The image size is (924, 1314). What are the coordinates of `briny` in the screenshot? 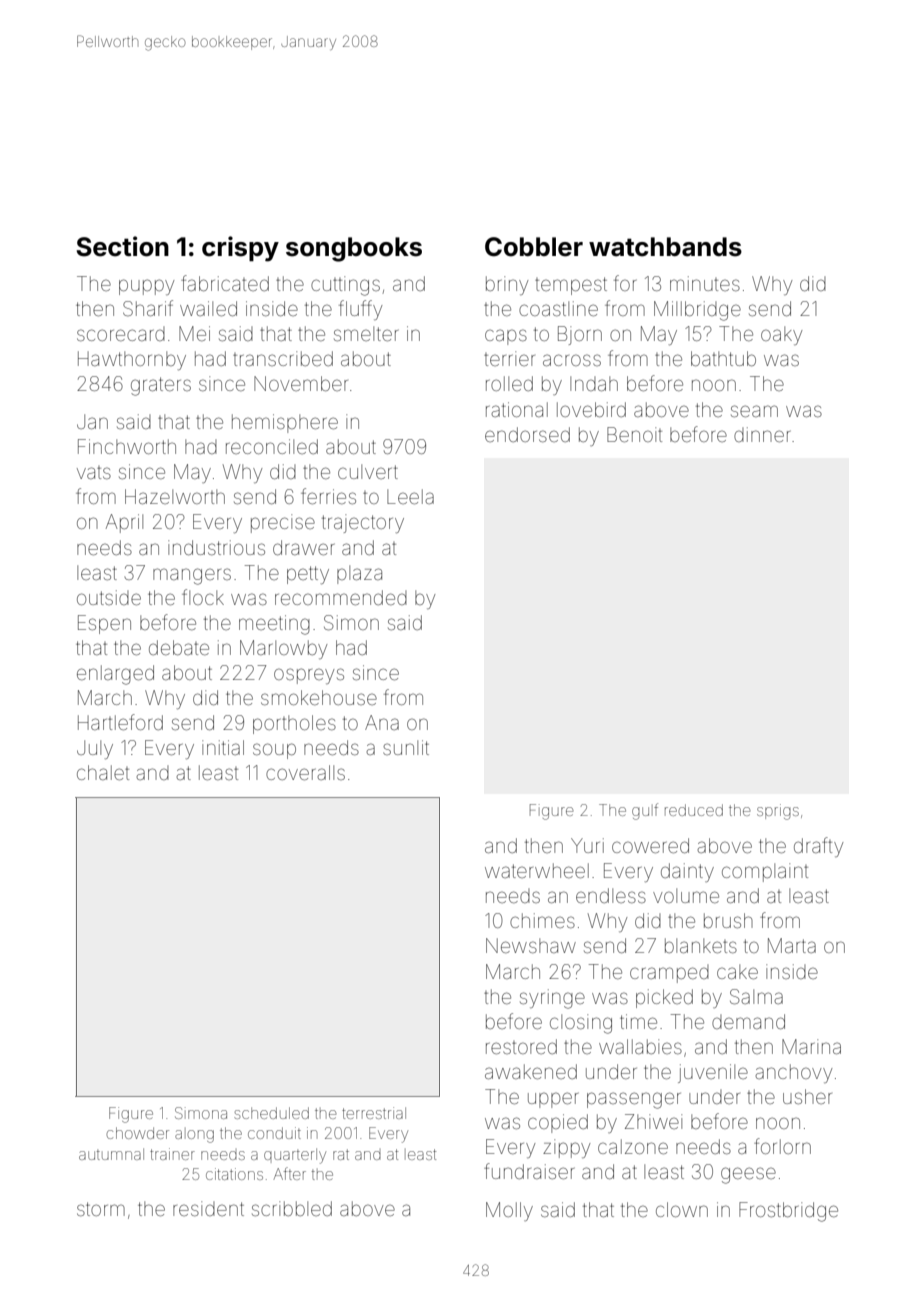 It's located at (507, 285).
